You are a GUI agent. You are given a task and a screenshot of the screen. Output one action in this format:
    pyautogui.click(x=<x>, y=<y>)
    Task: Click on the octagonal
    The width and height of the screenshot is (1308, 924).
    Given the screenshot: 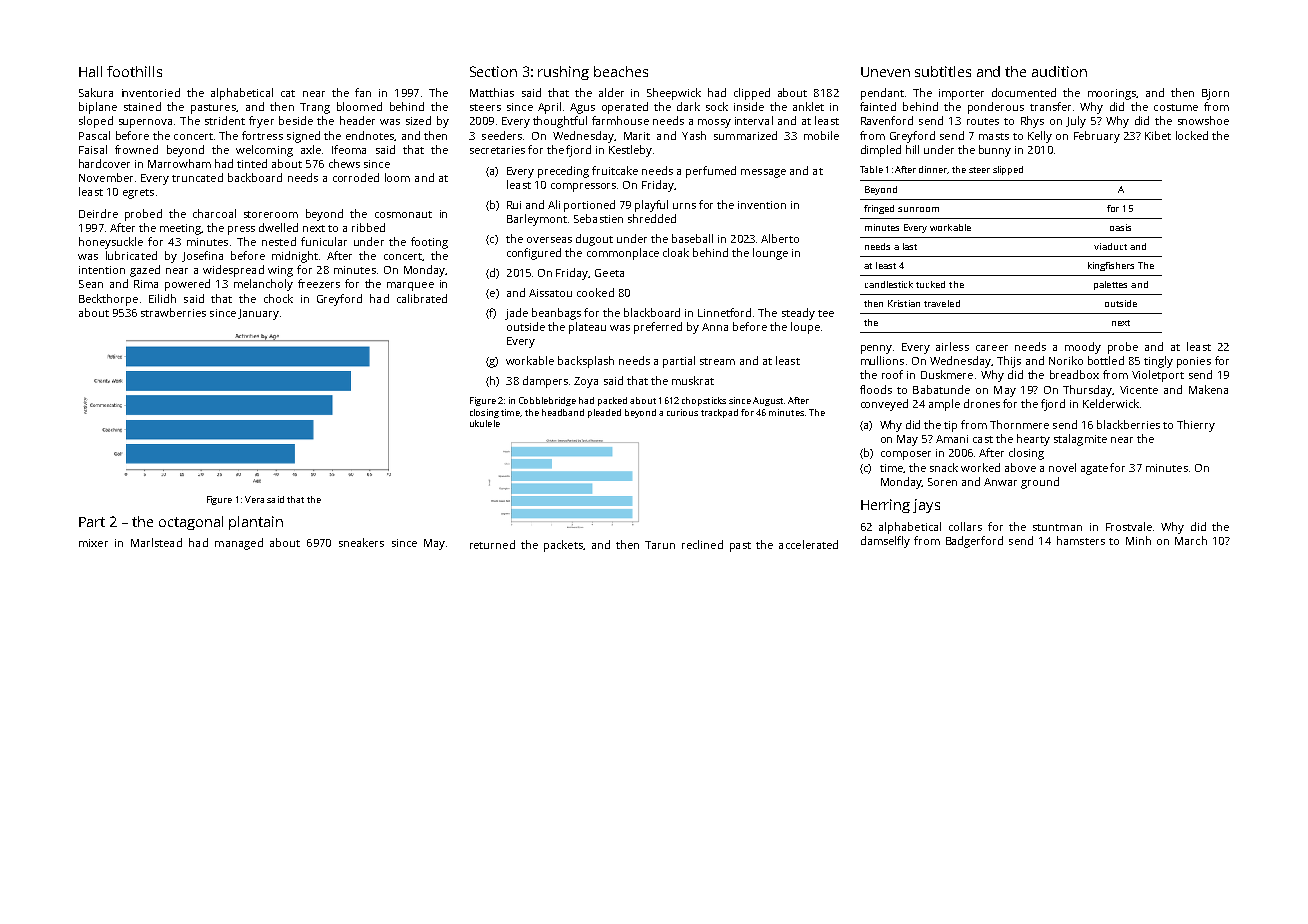 What is the action you would take?
    pyautogui.click(x=191, y=523)
